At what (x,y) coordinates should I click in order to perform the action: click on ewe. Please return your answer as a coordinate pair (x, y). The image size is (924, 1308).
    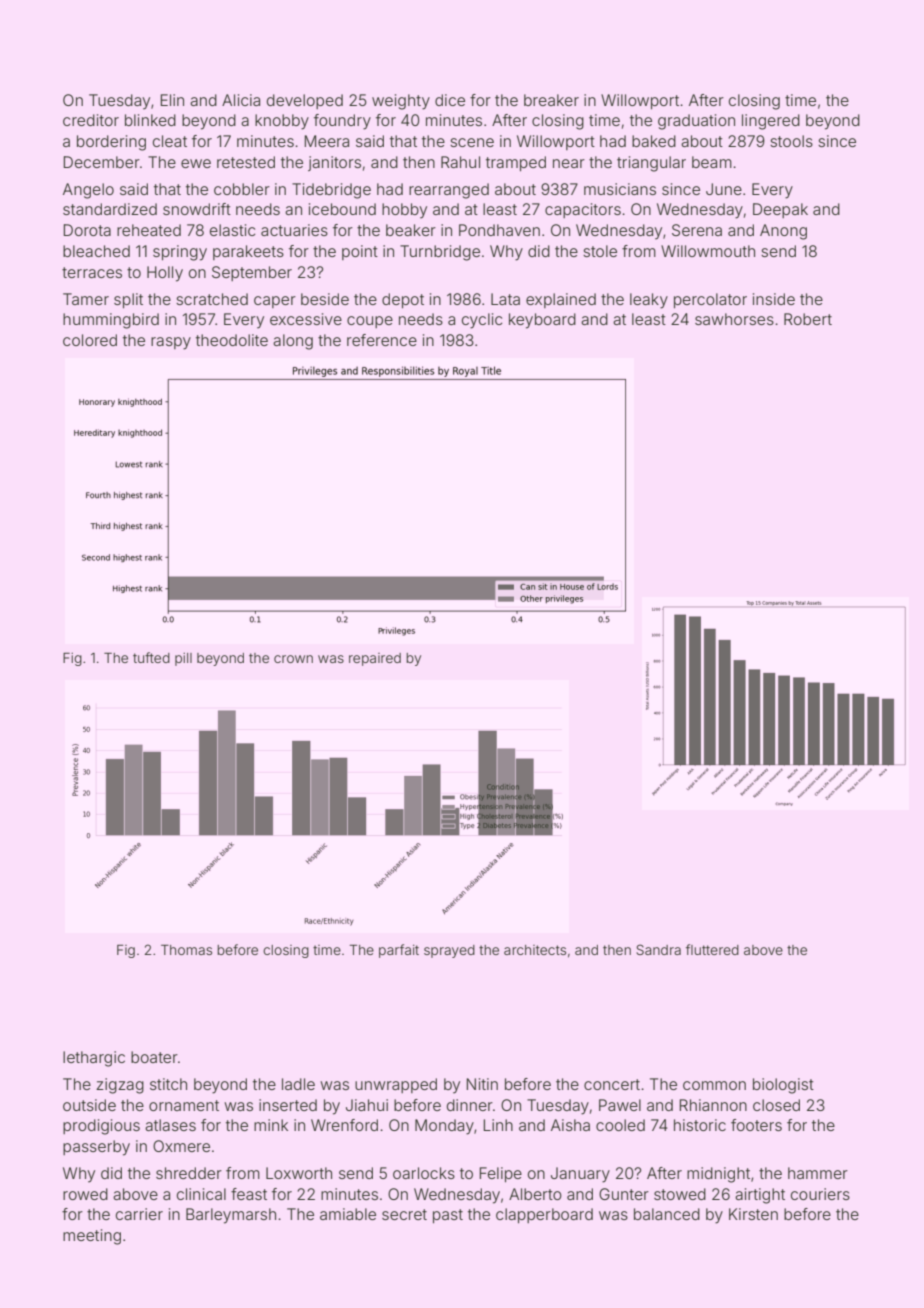
    Looking at the image, I should click on (196, 163).
